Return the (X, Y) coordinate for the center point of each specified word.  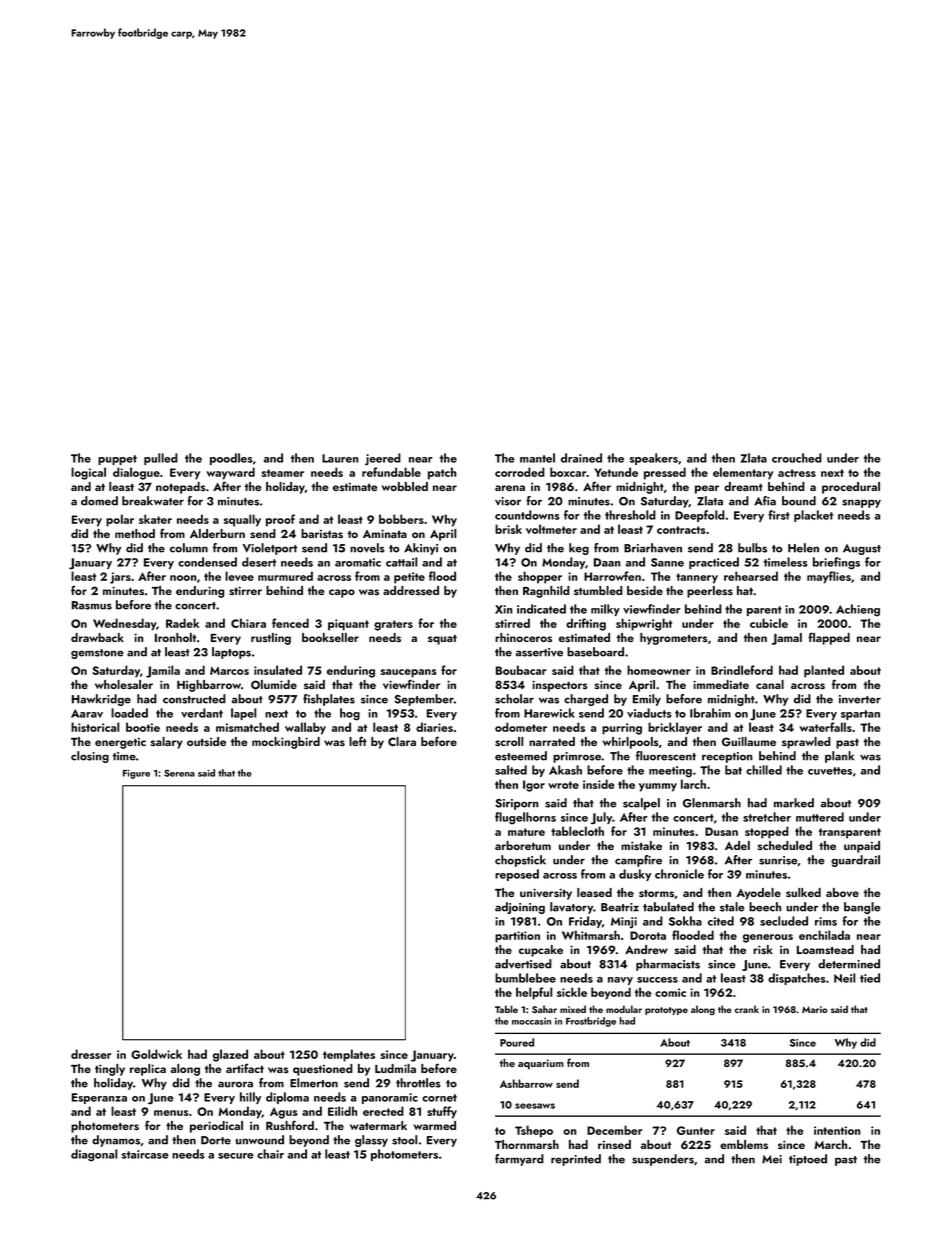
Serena (179, 773)
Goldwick (156, 1054)
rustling (271, 639)
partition (517, 937)
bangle (862, 908)
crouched (797, 458)
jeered (383, 459)
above (842, 892)
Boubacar (521, 670)
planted (824, 671)
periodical (216, 1127)
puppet (117, 460)
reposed (517, 875)
